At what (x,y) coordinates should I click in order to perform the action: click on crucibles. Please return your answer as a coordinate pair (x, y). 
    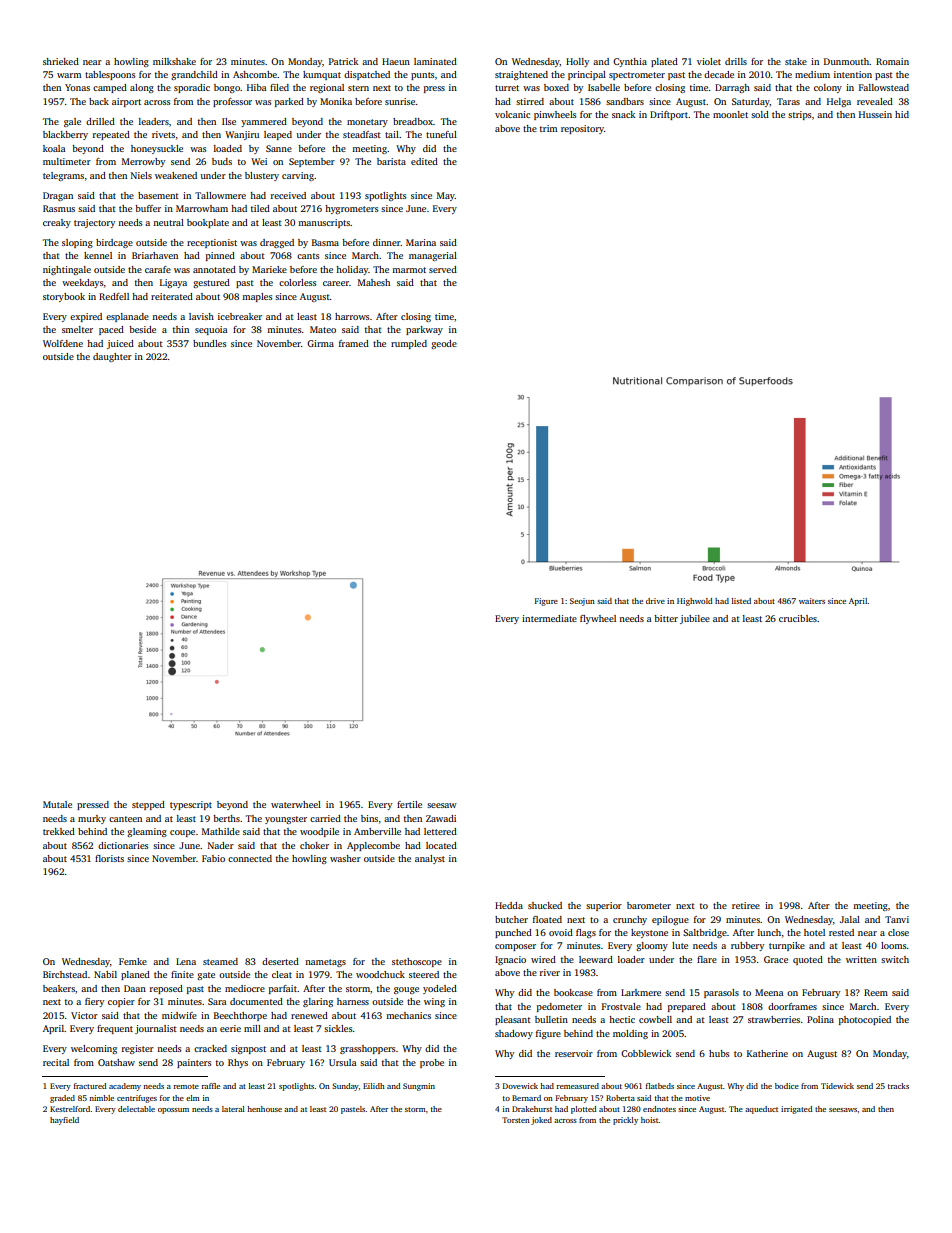
    Looking at the image, I should click on (798, 618).
